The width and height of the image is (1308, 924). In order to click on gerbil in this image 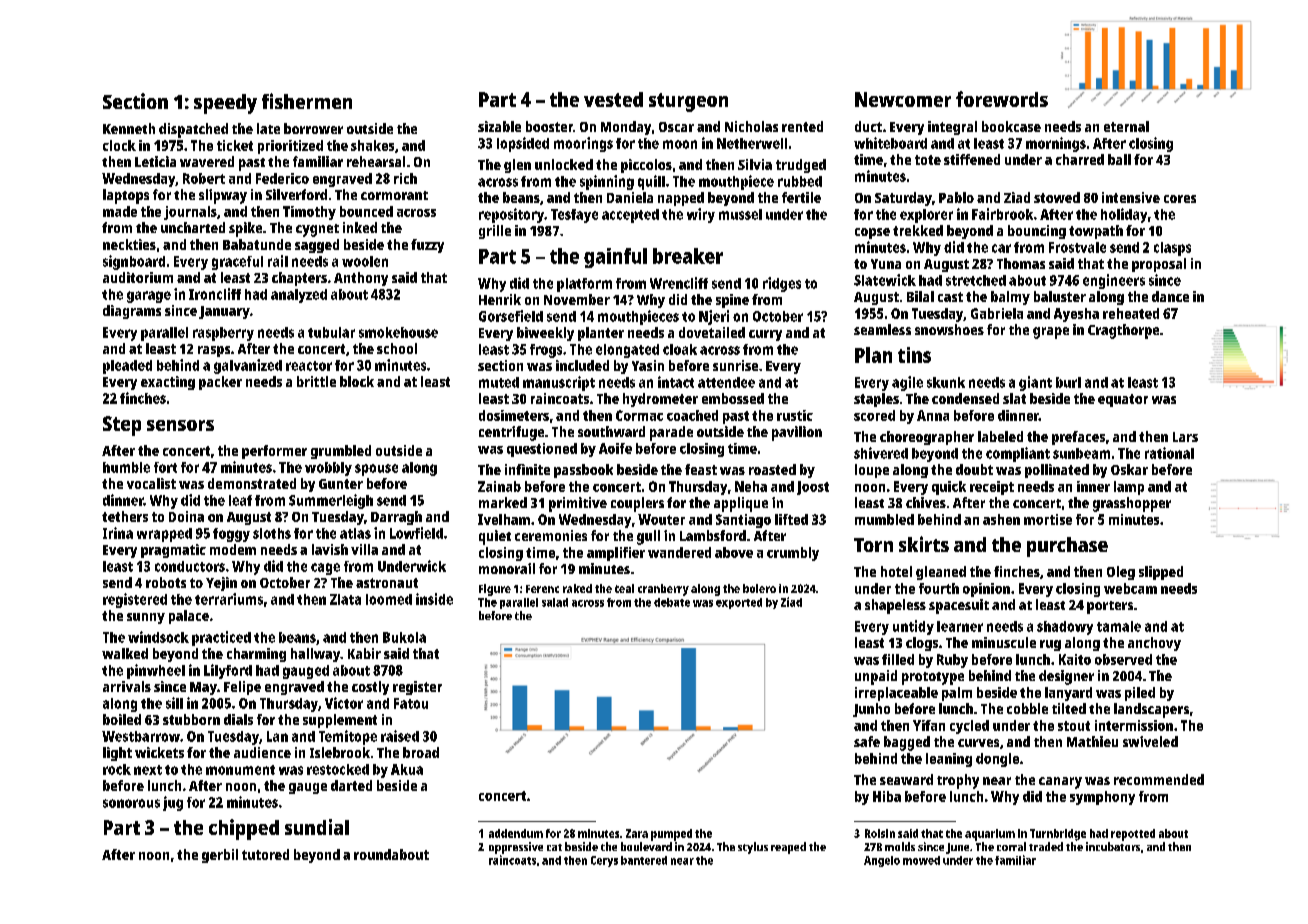, I will do `click(220, 856)`.
